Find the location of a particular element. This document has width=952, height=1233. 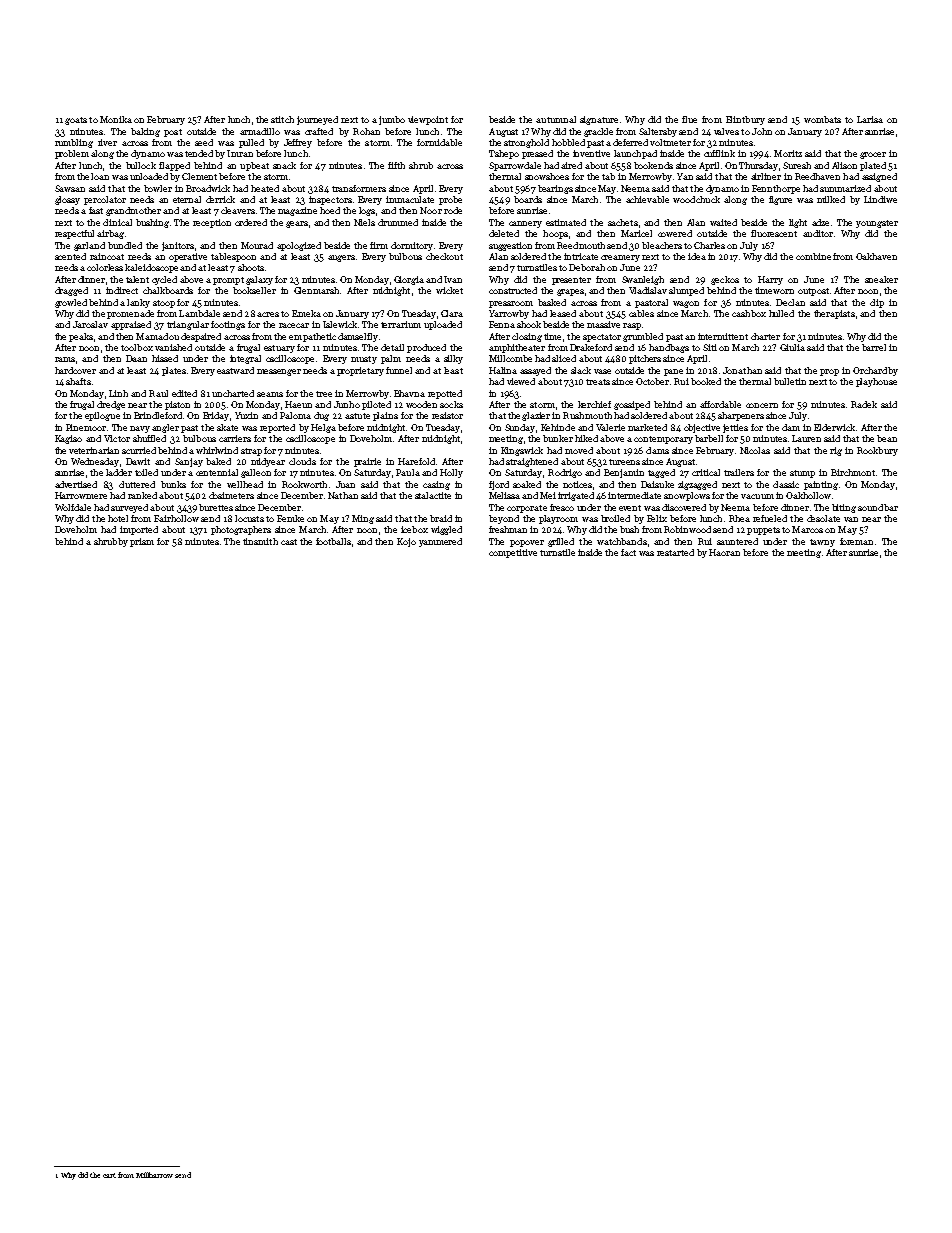

cart is located at coordinates (109, 1175).
